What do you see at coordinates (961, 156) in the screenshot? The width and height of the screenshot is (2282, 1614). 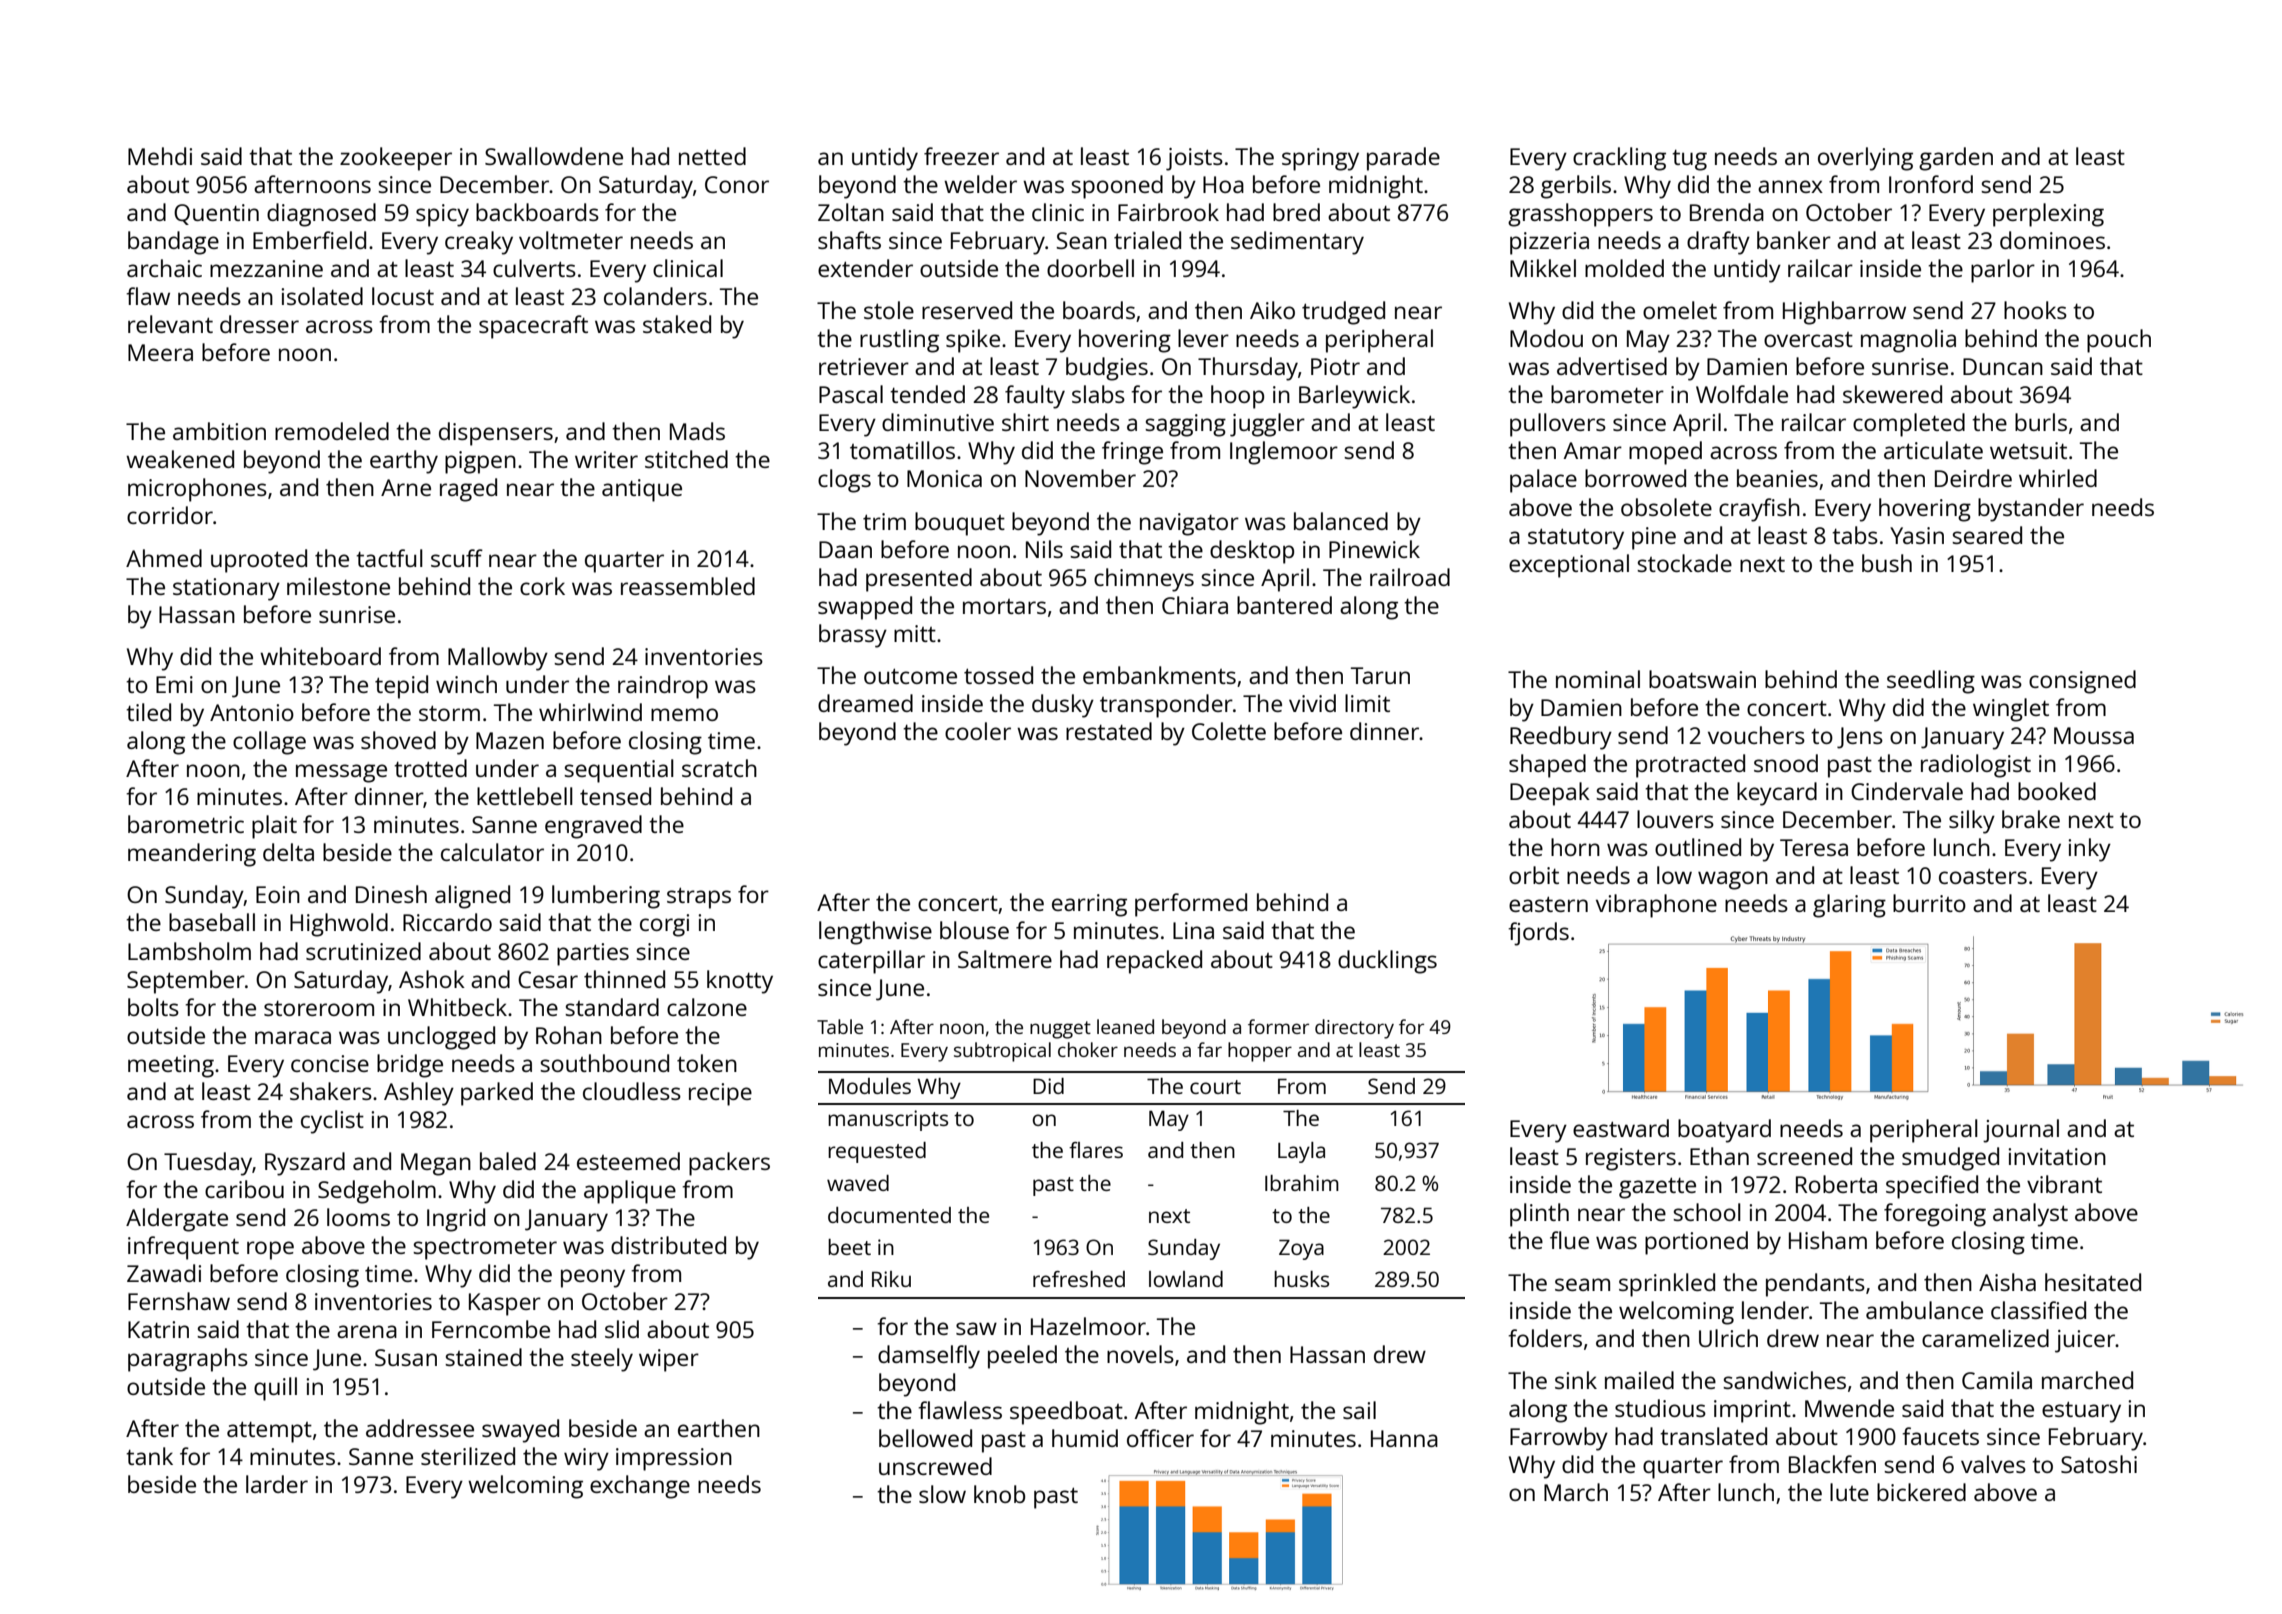 I see `freezer` at bounding box center [961, 156].
